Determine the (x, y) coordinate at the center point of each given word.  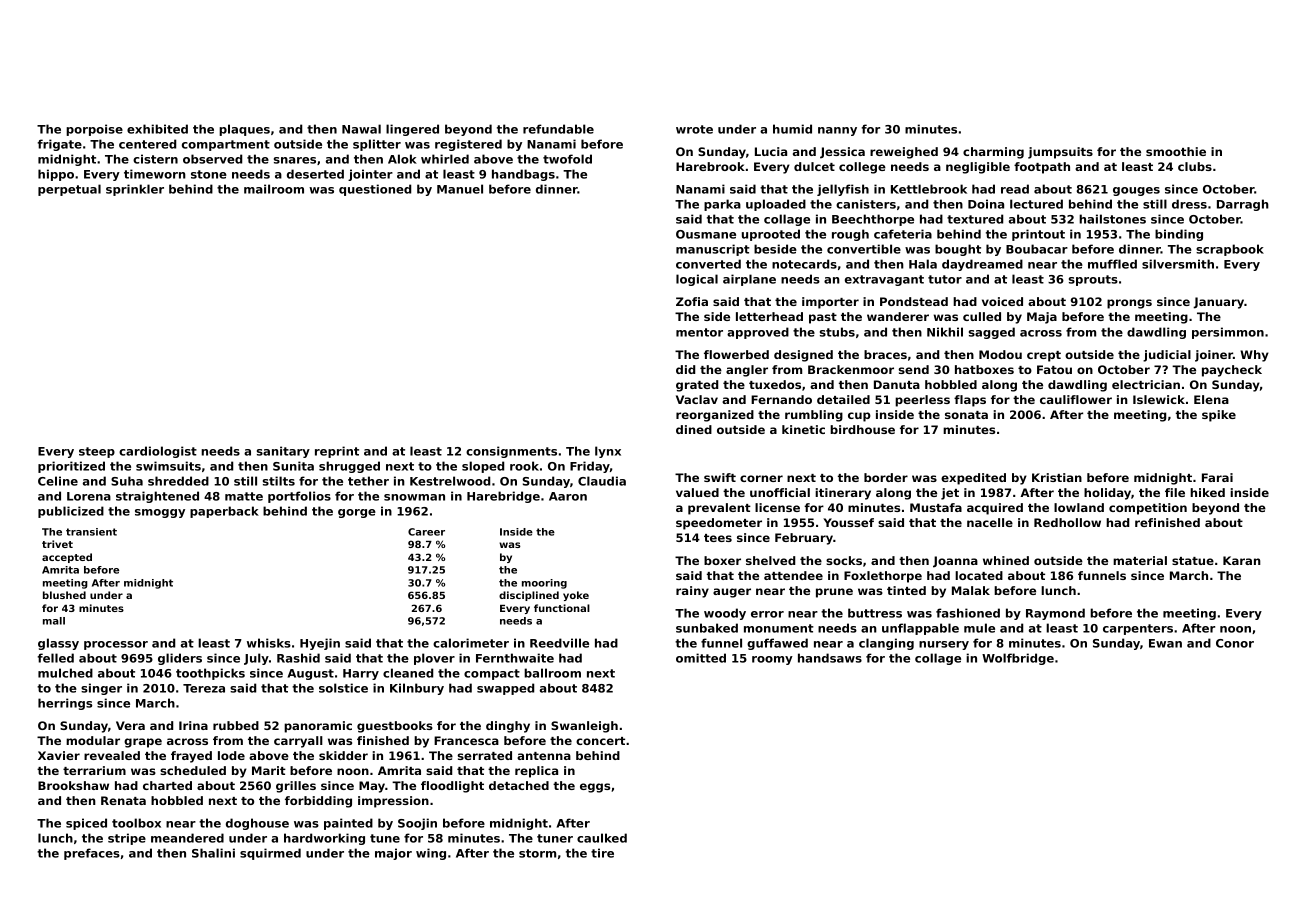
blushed (64, 595)
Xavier (59, 755)
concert (600, 741)
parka (722, 205)
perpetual (69, 190)
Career (426, 532)
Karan (1242, 560)
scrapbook (1230, 250)
